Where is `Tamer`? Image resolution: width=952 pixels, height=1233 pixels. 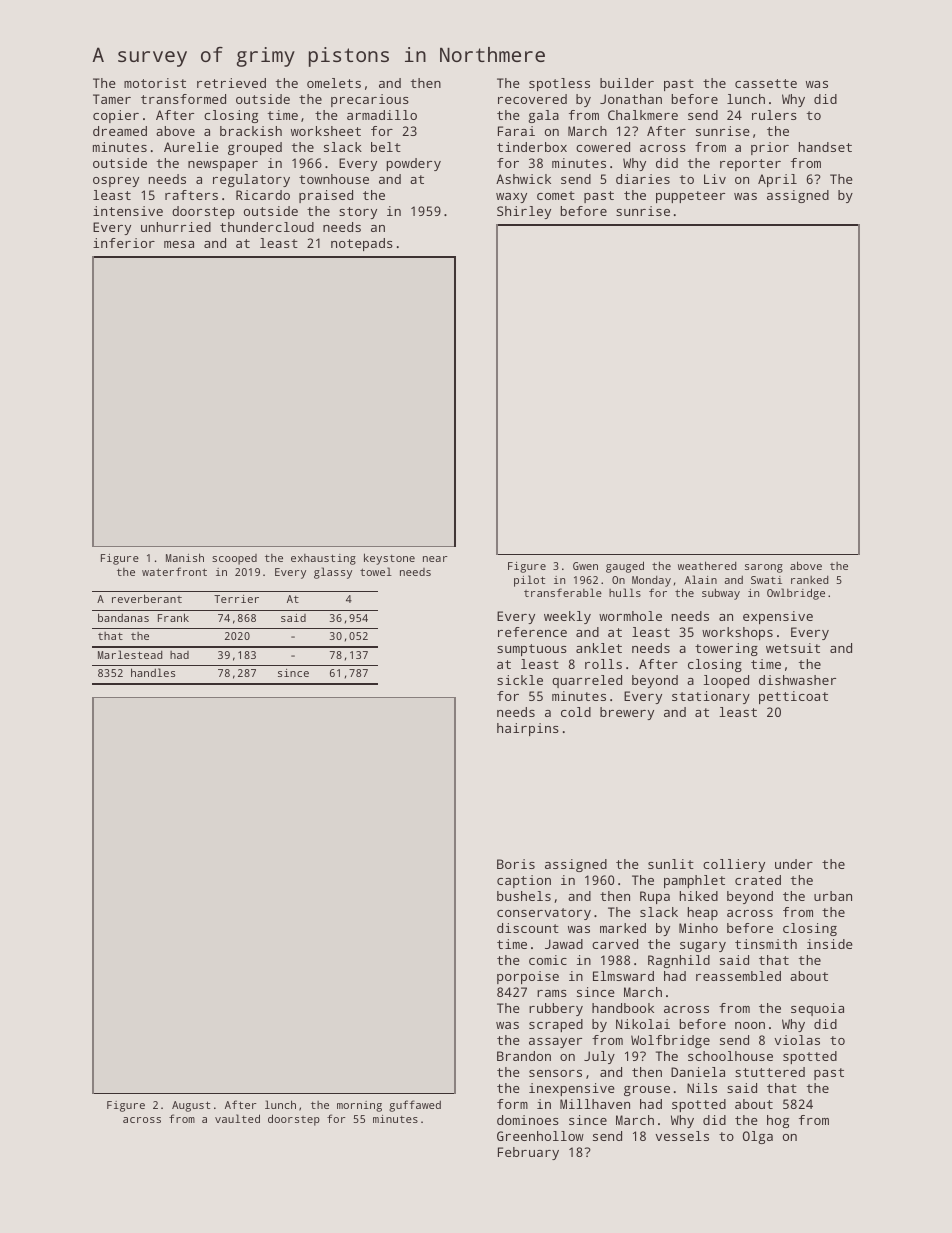 Tamer is located at coordinates (112, 99).
